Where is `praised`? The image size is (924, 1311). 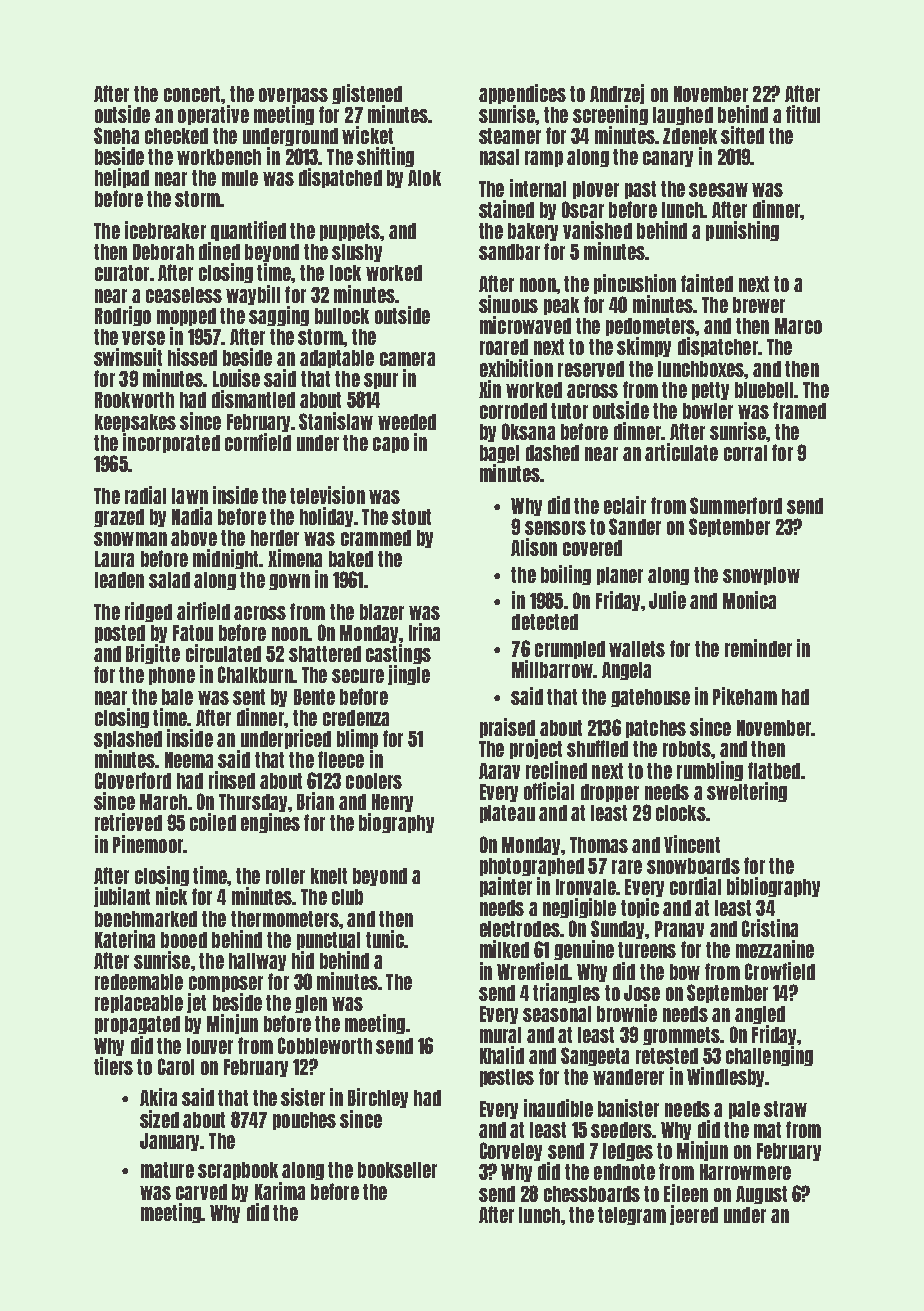
praised is located at coordinates (507, 728).
